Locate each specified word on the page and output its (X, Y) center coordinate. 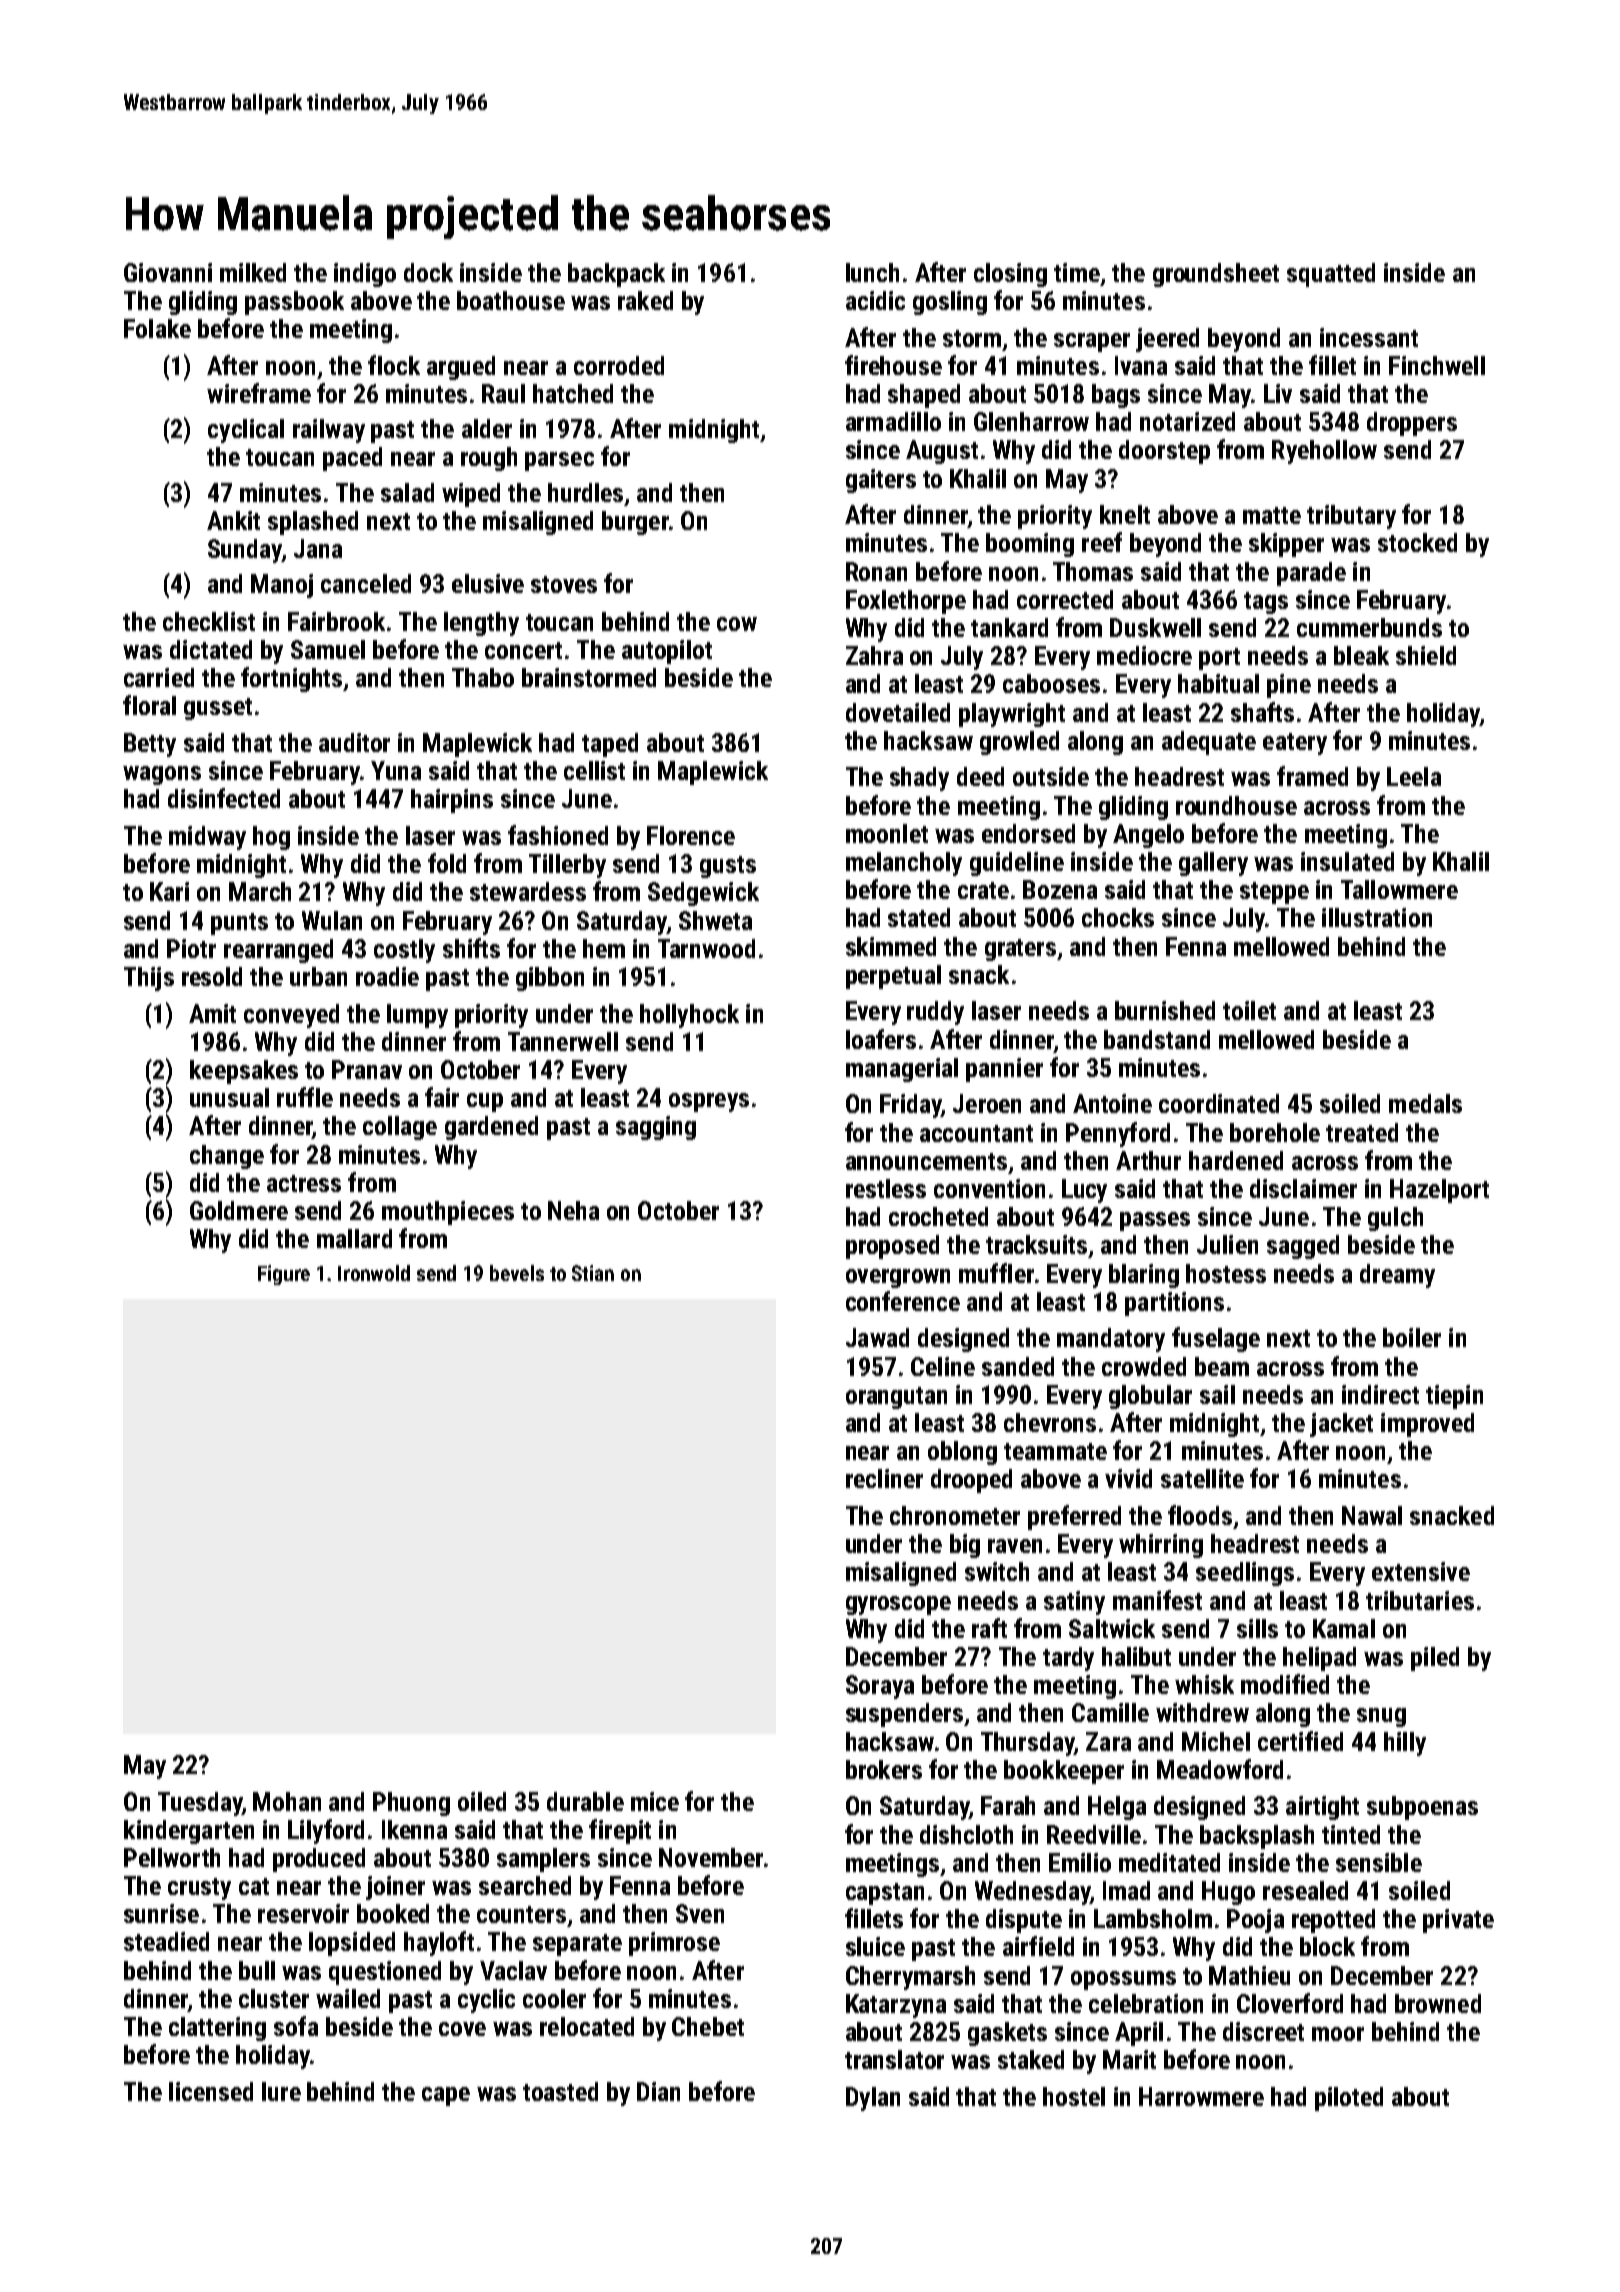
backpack (616, 275)
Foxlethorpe (906, 602)
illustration (1377, 917)
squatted (1331, 275)
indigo (365, 275)
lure (281, 2091)
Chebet (708, 2026)
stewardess (528, 891)
